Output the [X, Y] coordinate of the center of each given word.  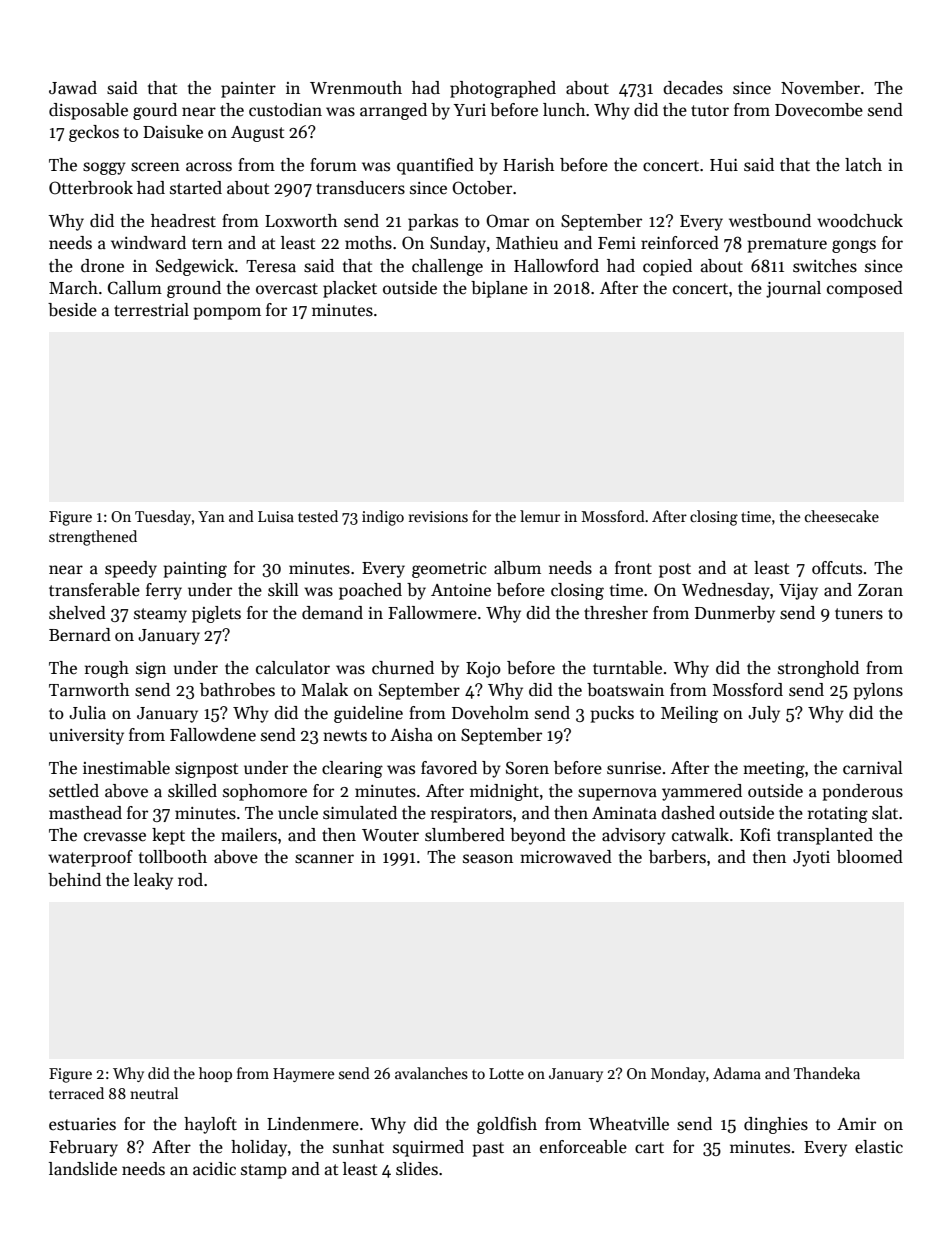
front [633, 568]
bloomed [870, 857]
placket [350, 289]
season [488, 859]
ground [194, 289]
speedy [131, 569]
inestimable [126, 768]
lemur [540, 516]
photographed [503, 89]
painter [248, 90]
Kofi [755, 835]
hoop [215, 1074]
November [820, 88]
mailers [249, 835]
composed [865, 289]
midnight [504, 792]
